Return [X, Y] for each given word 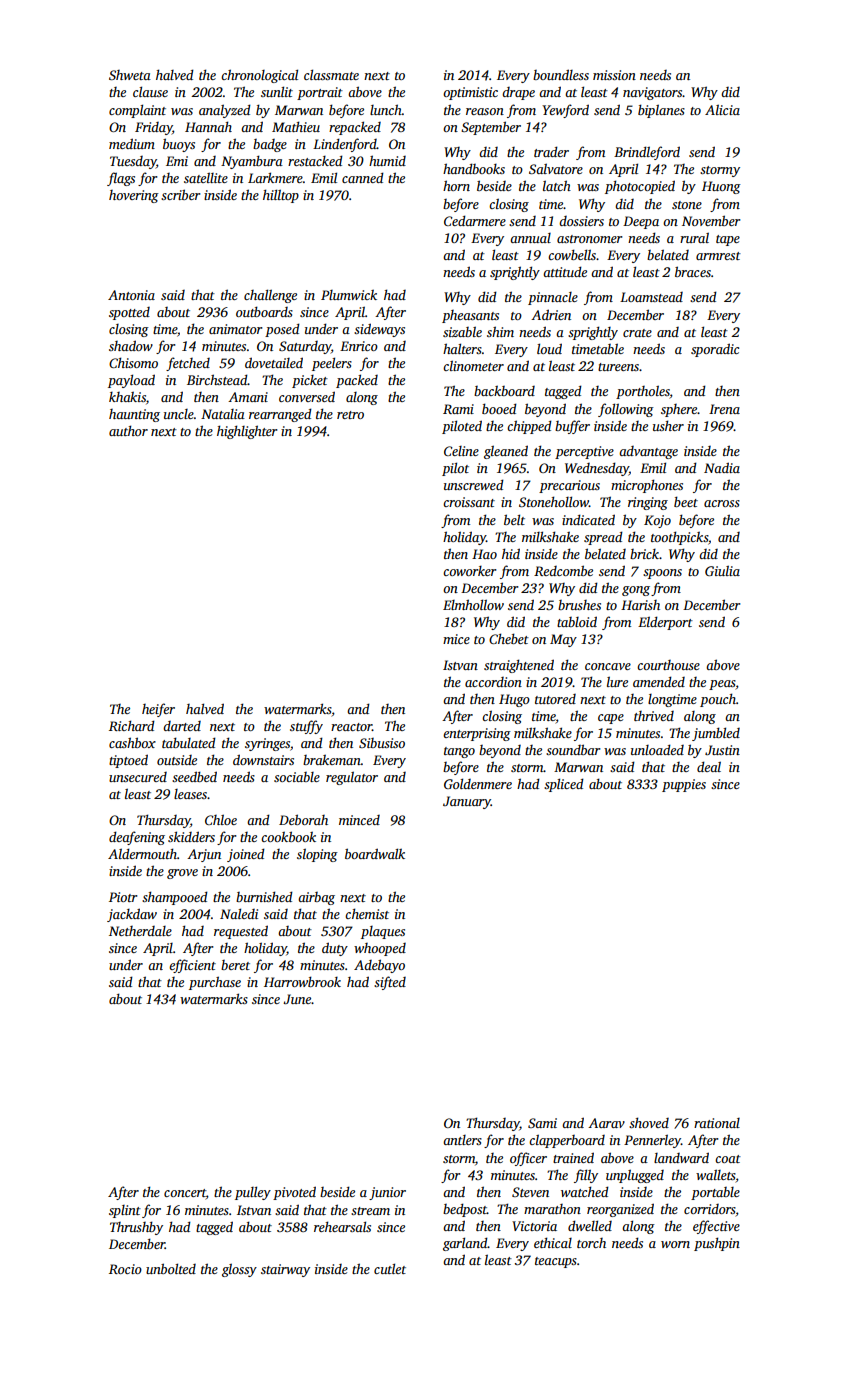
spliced [564, 785]
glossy [239, 1270]
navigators [652, 93]
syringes [267, 744]
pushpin [717, 1244]
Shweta [130, 75]
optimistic [470, 93]
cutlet [390, 1268]
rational [717, 1123]
